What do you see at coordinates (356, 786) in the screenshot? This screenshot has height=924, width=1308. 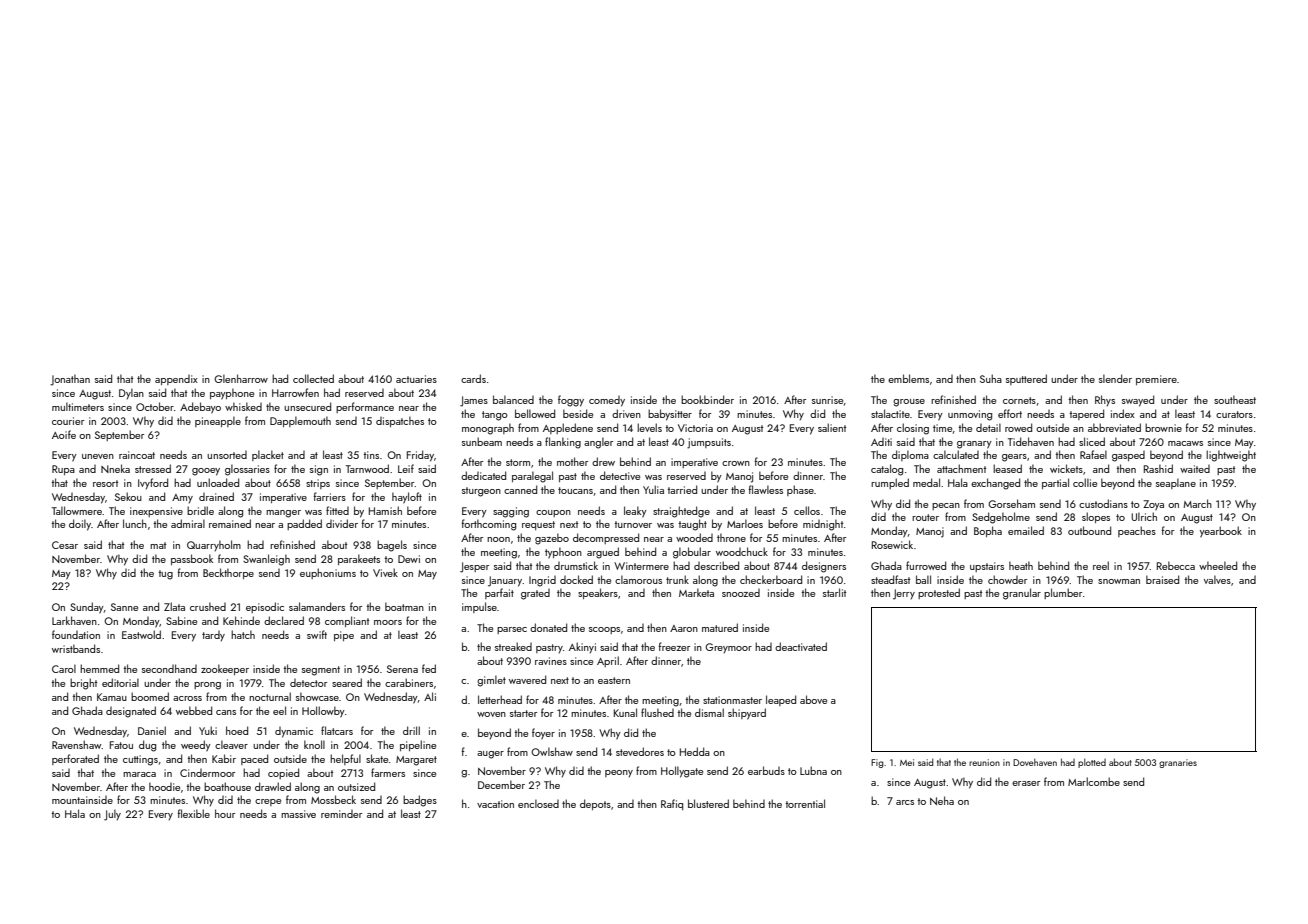 I see `outsized` at bounding box center [356, 786].
